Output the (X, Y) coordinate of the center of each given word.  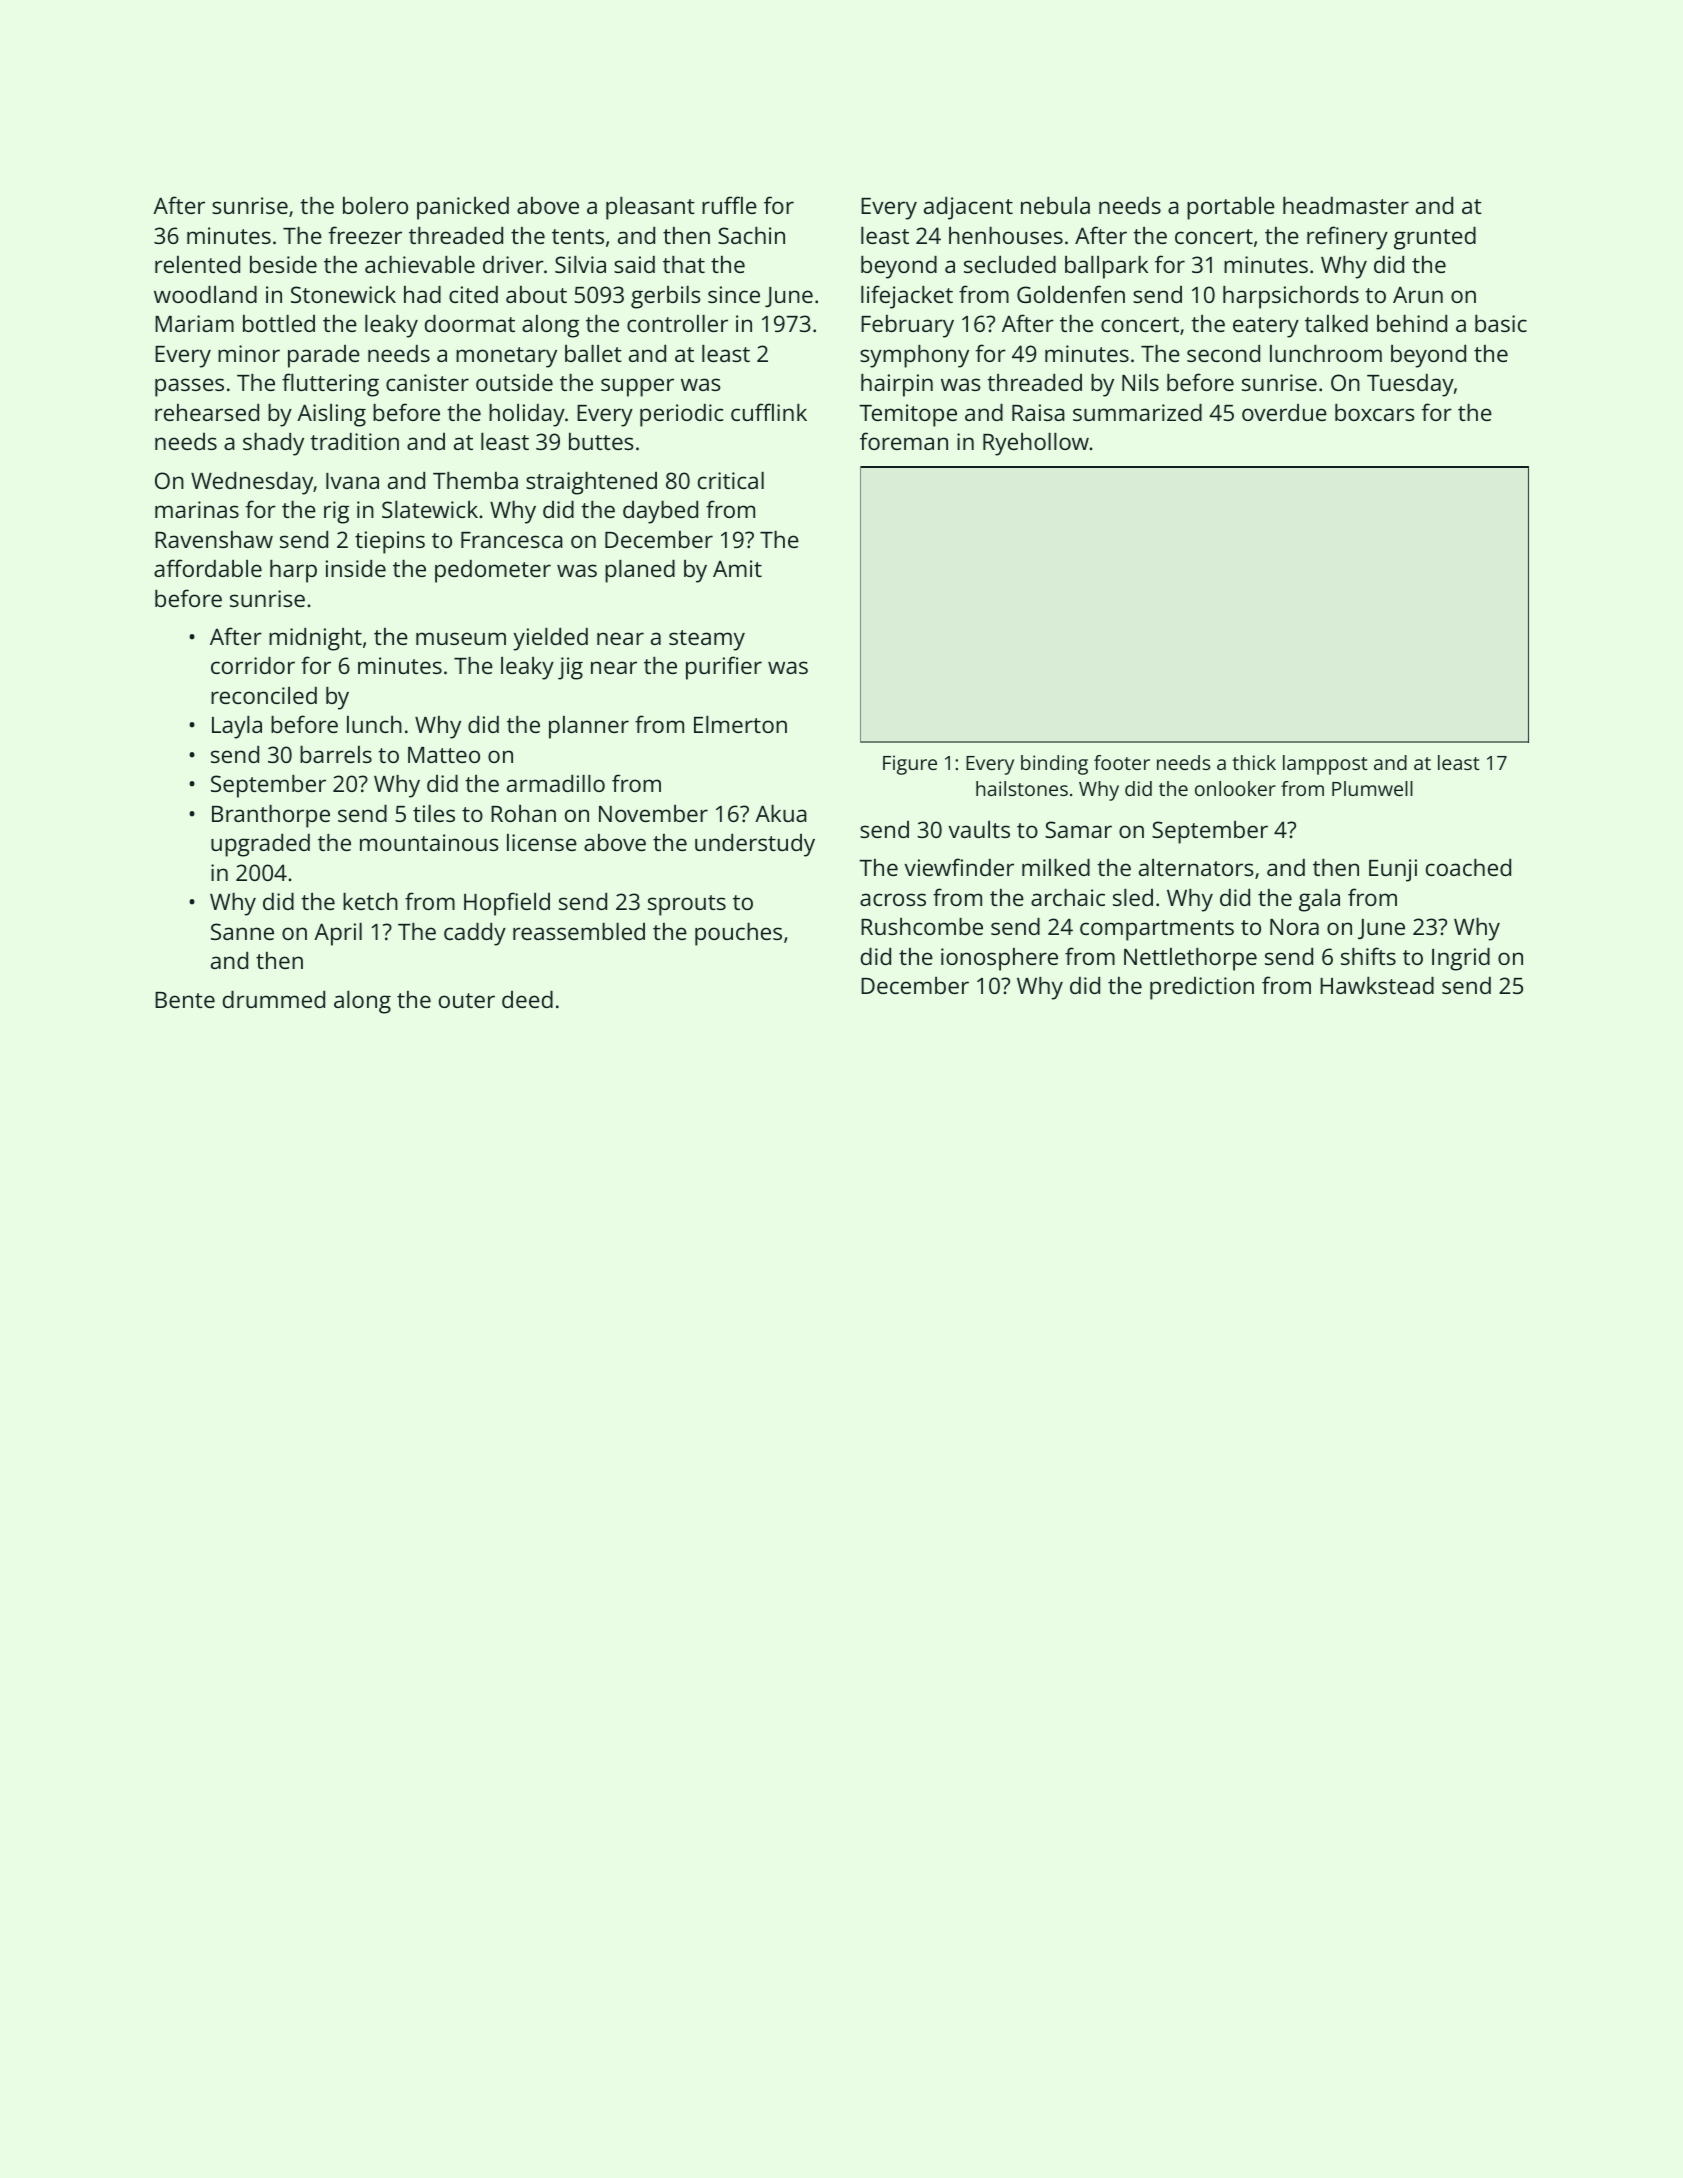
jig (570, 668)
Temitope (908, 415)
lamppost (1325, 765)
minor (249, 353)
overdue (1284, 412)
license (542, 842)
